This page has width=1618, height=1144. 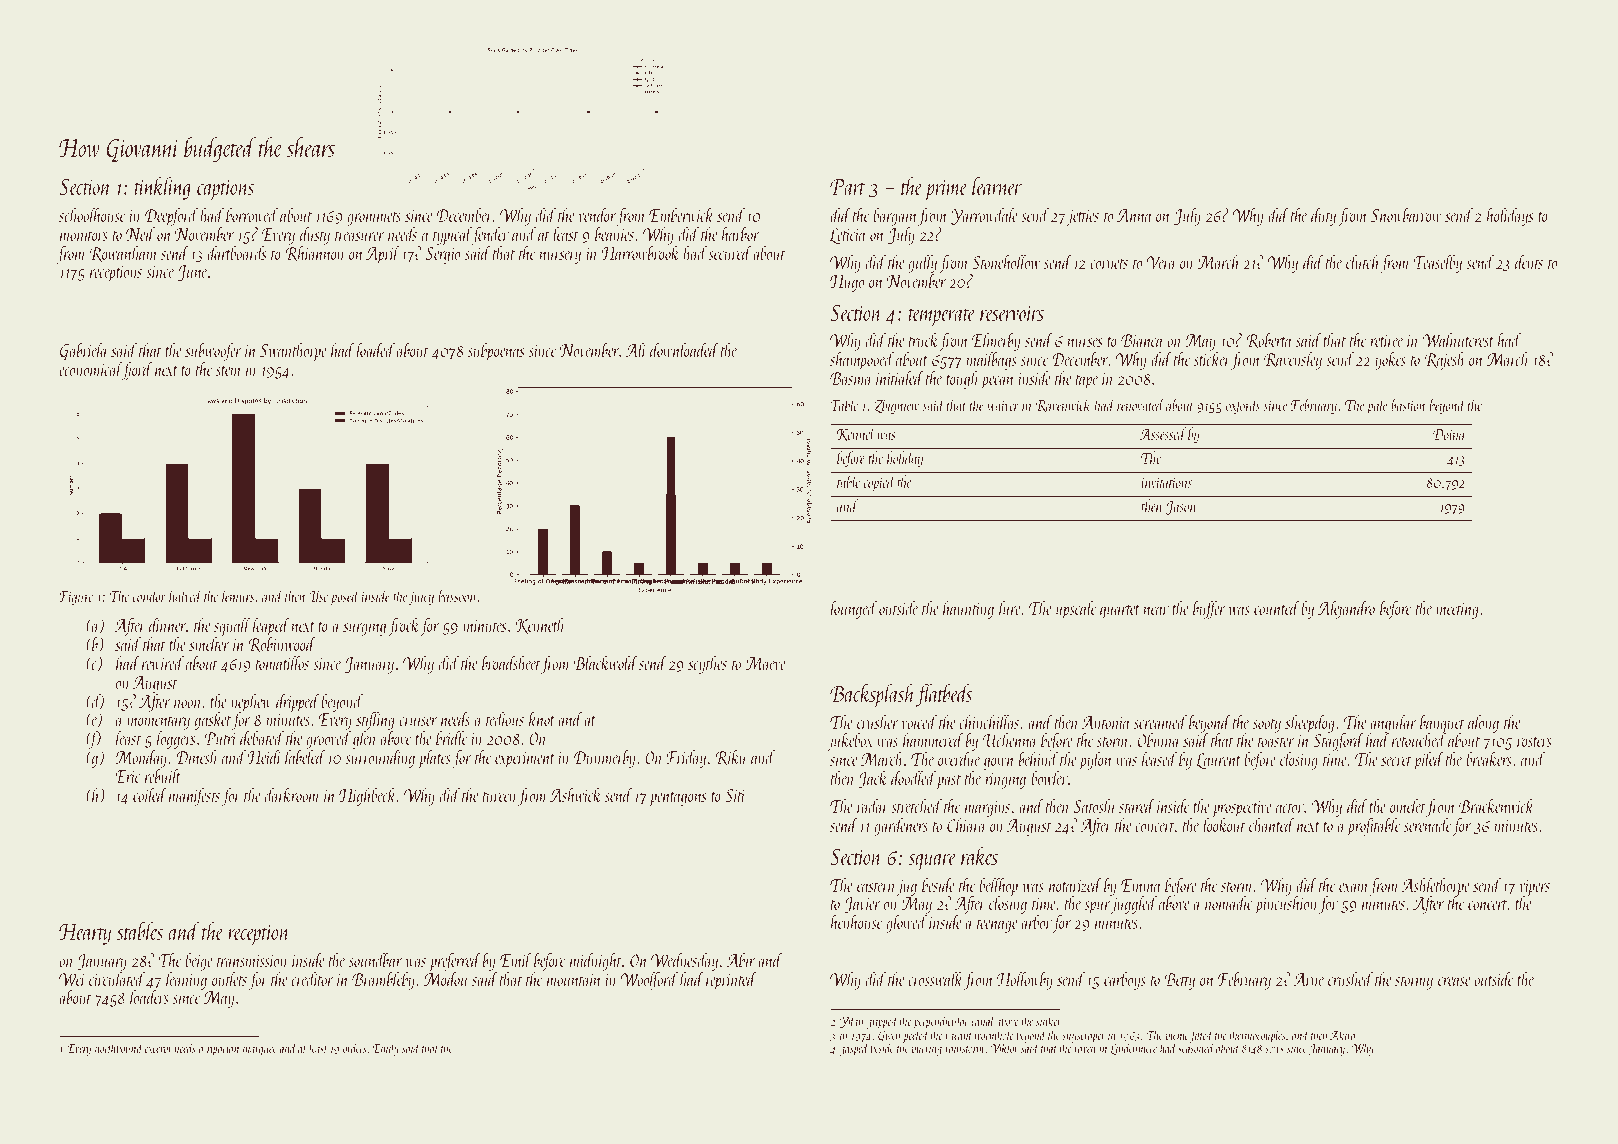 I want to click on haunting, so click(x=968, y=609).
